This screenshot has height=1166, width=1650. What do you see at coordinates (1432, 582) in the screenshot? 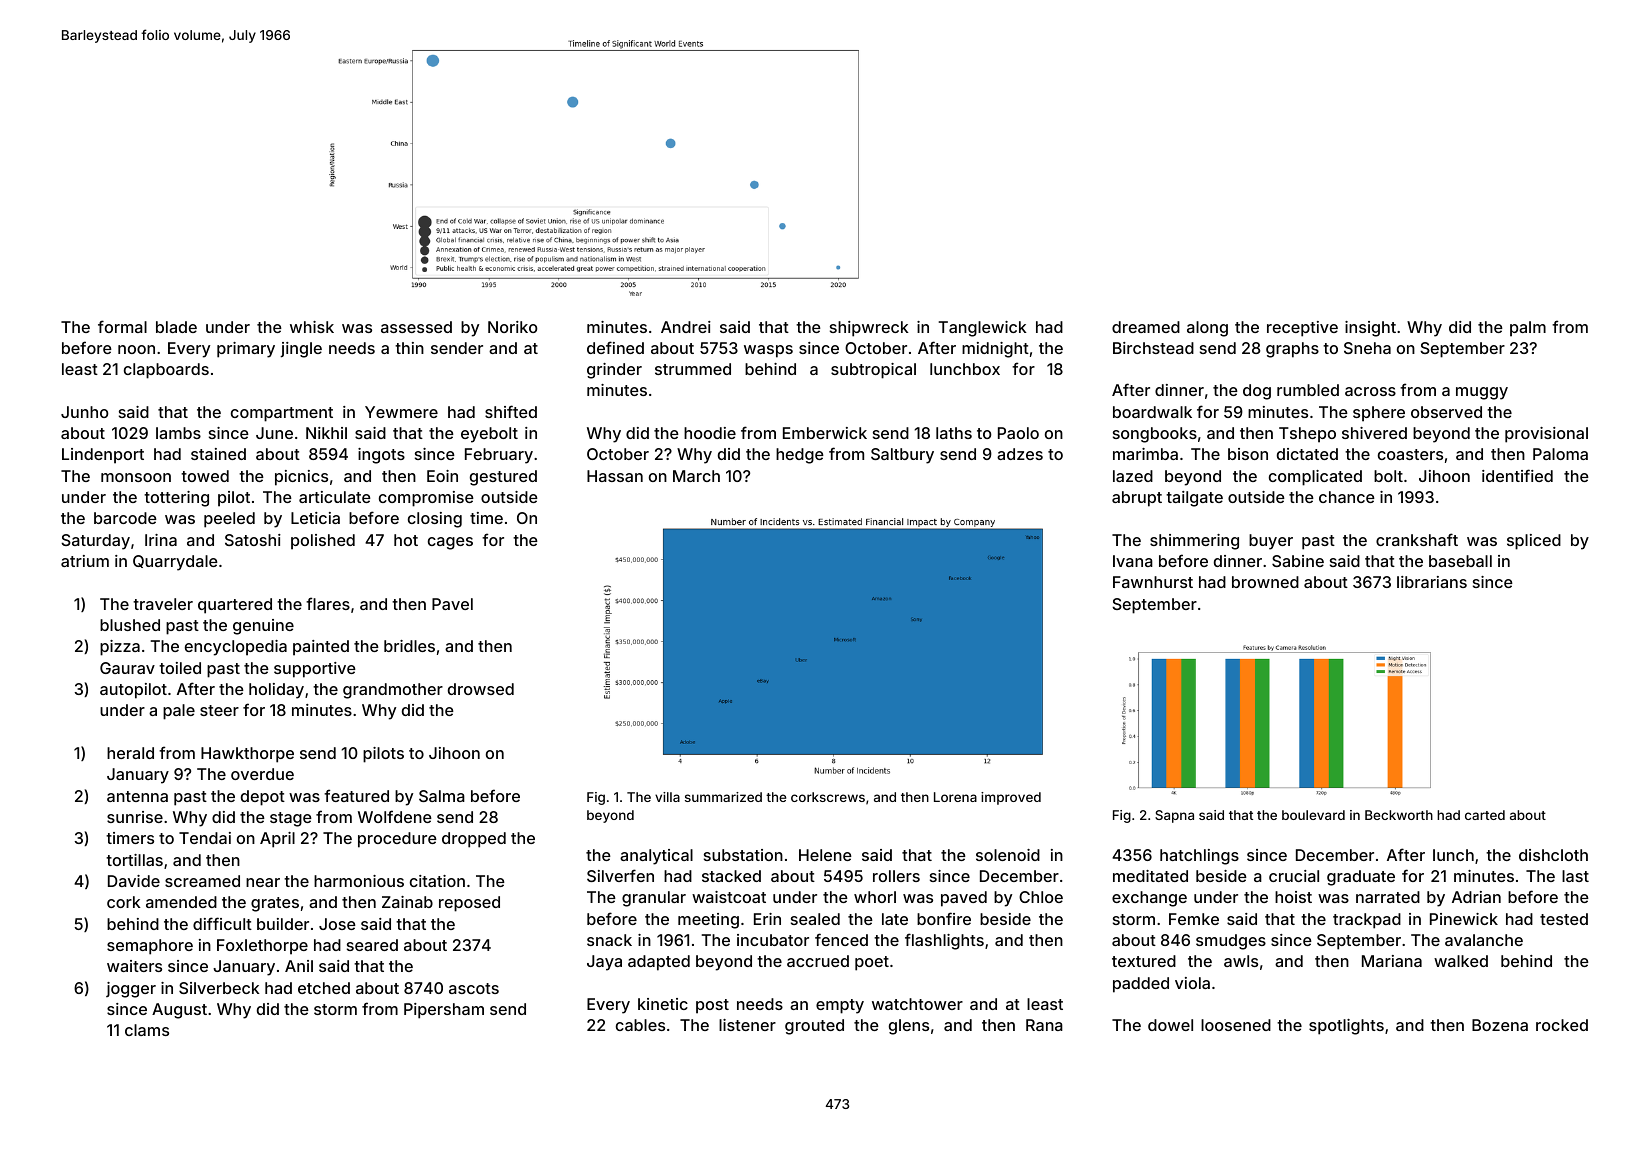
I see `librarians` at bounding box center [1432, 582].
